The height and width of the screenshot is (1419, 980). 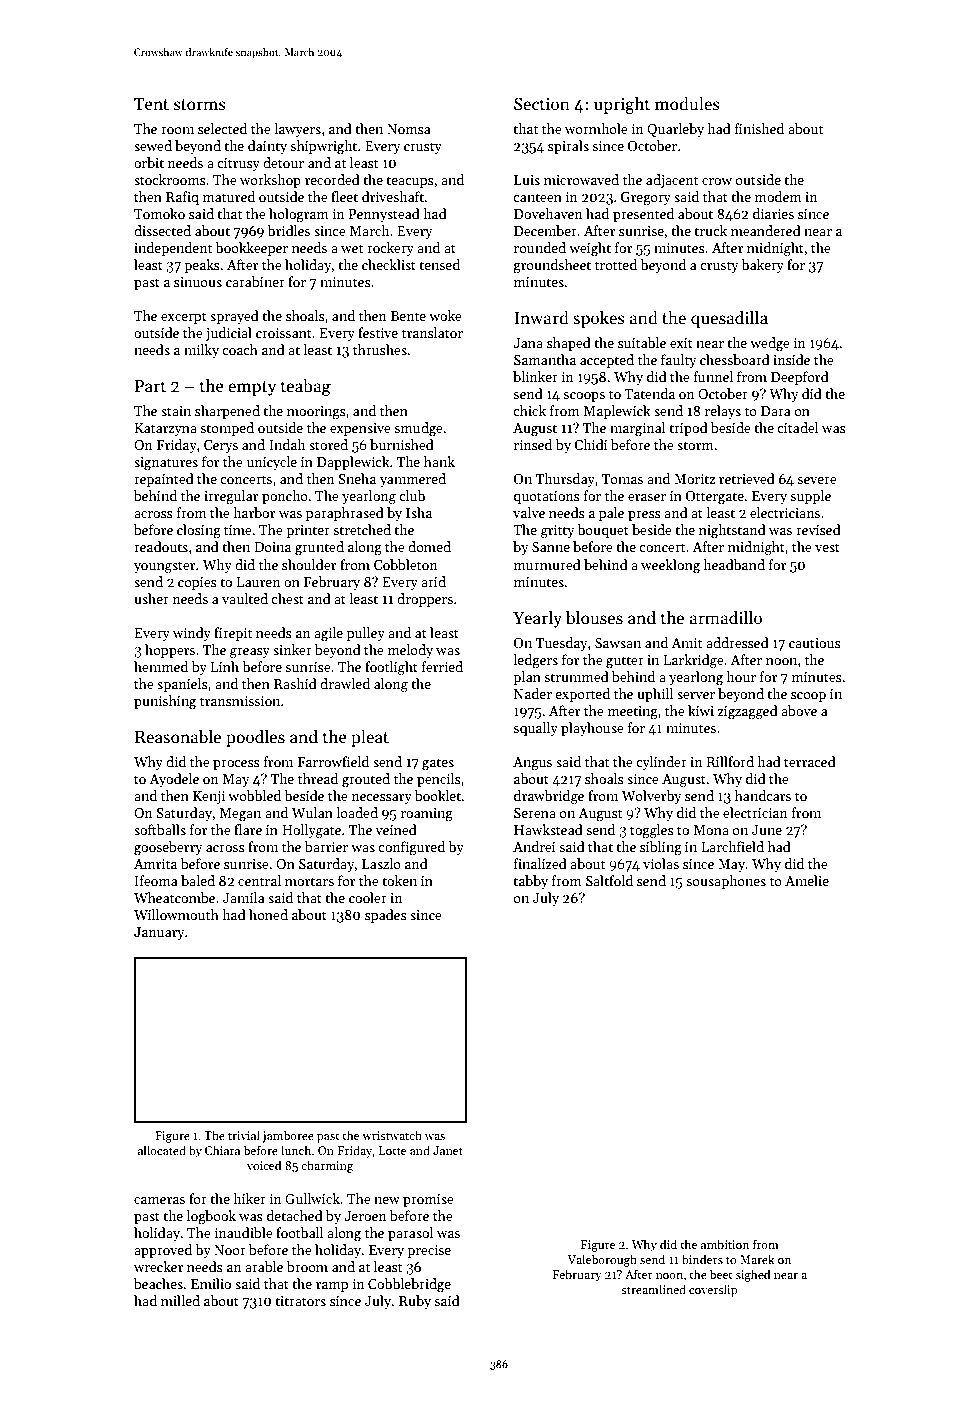 What do you see at coordinates (244, 1232) in the screenshot?
I see `inaudible` at bounding box center [244, 1232].
